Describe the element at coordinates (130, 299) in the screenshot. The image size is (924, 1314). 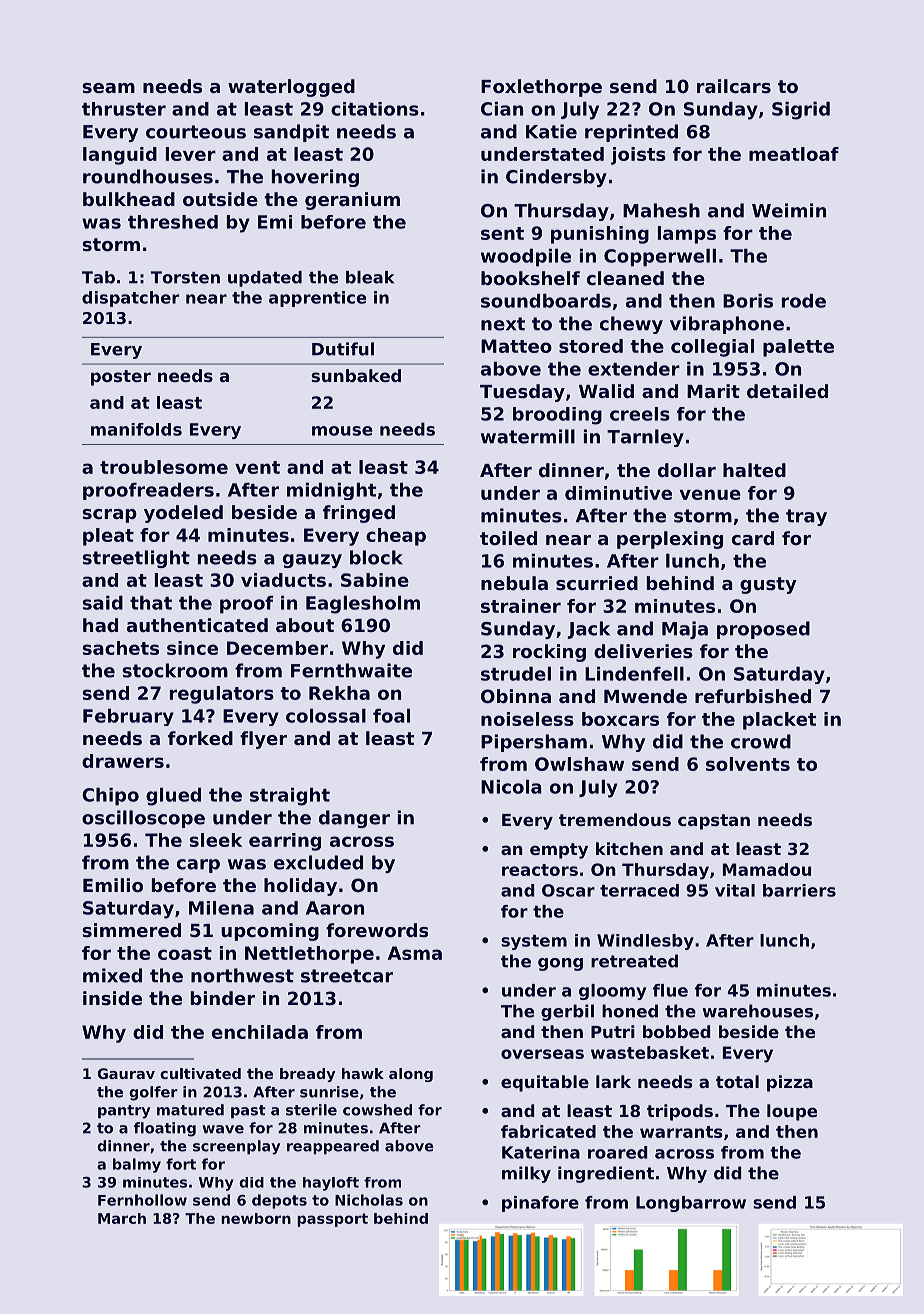
I see `dispatcher` at that location.
